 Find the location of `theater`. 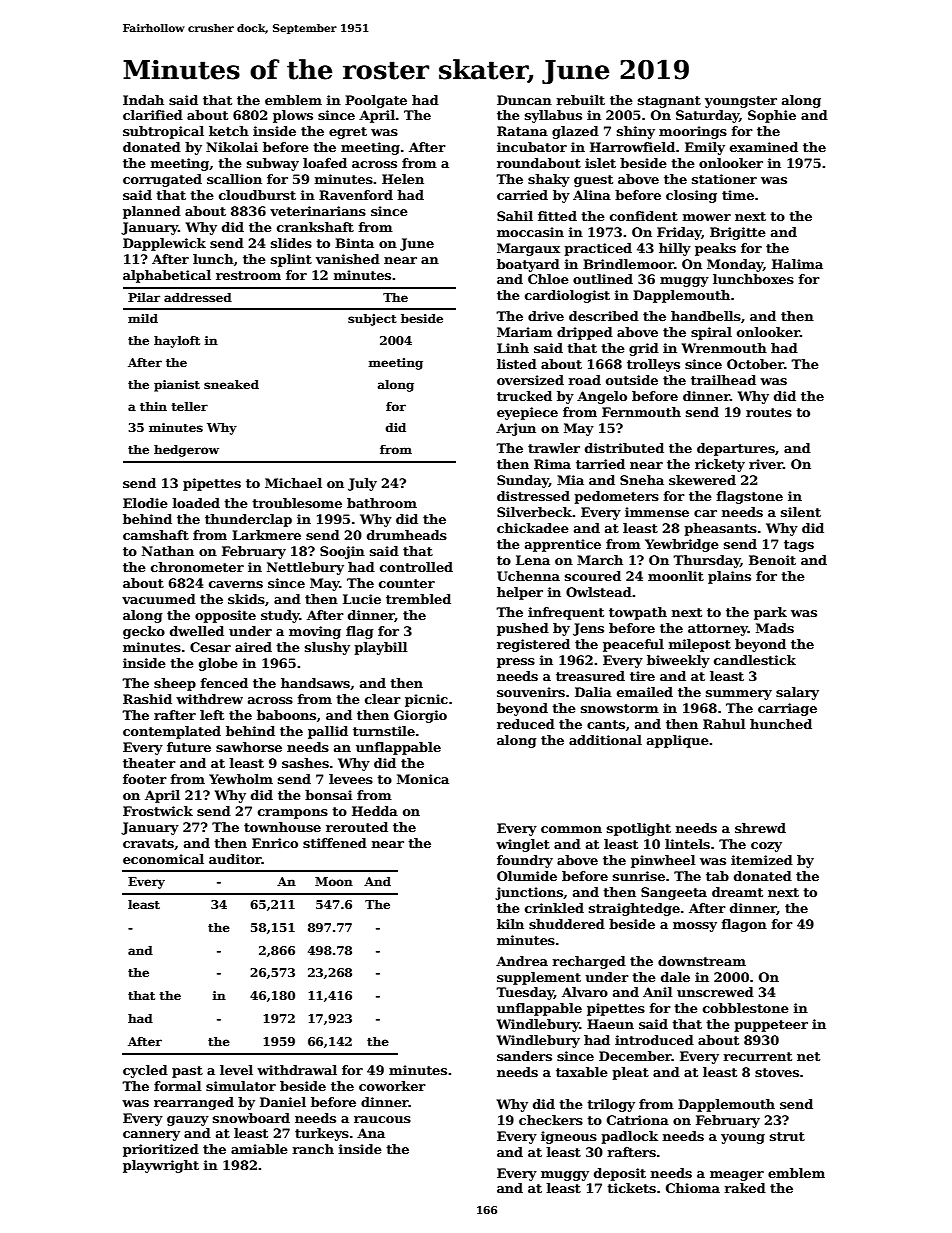

theater is located at coordinates (149, 763).
